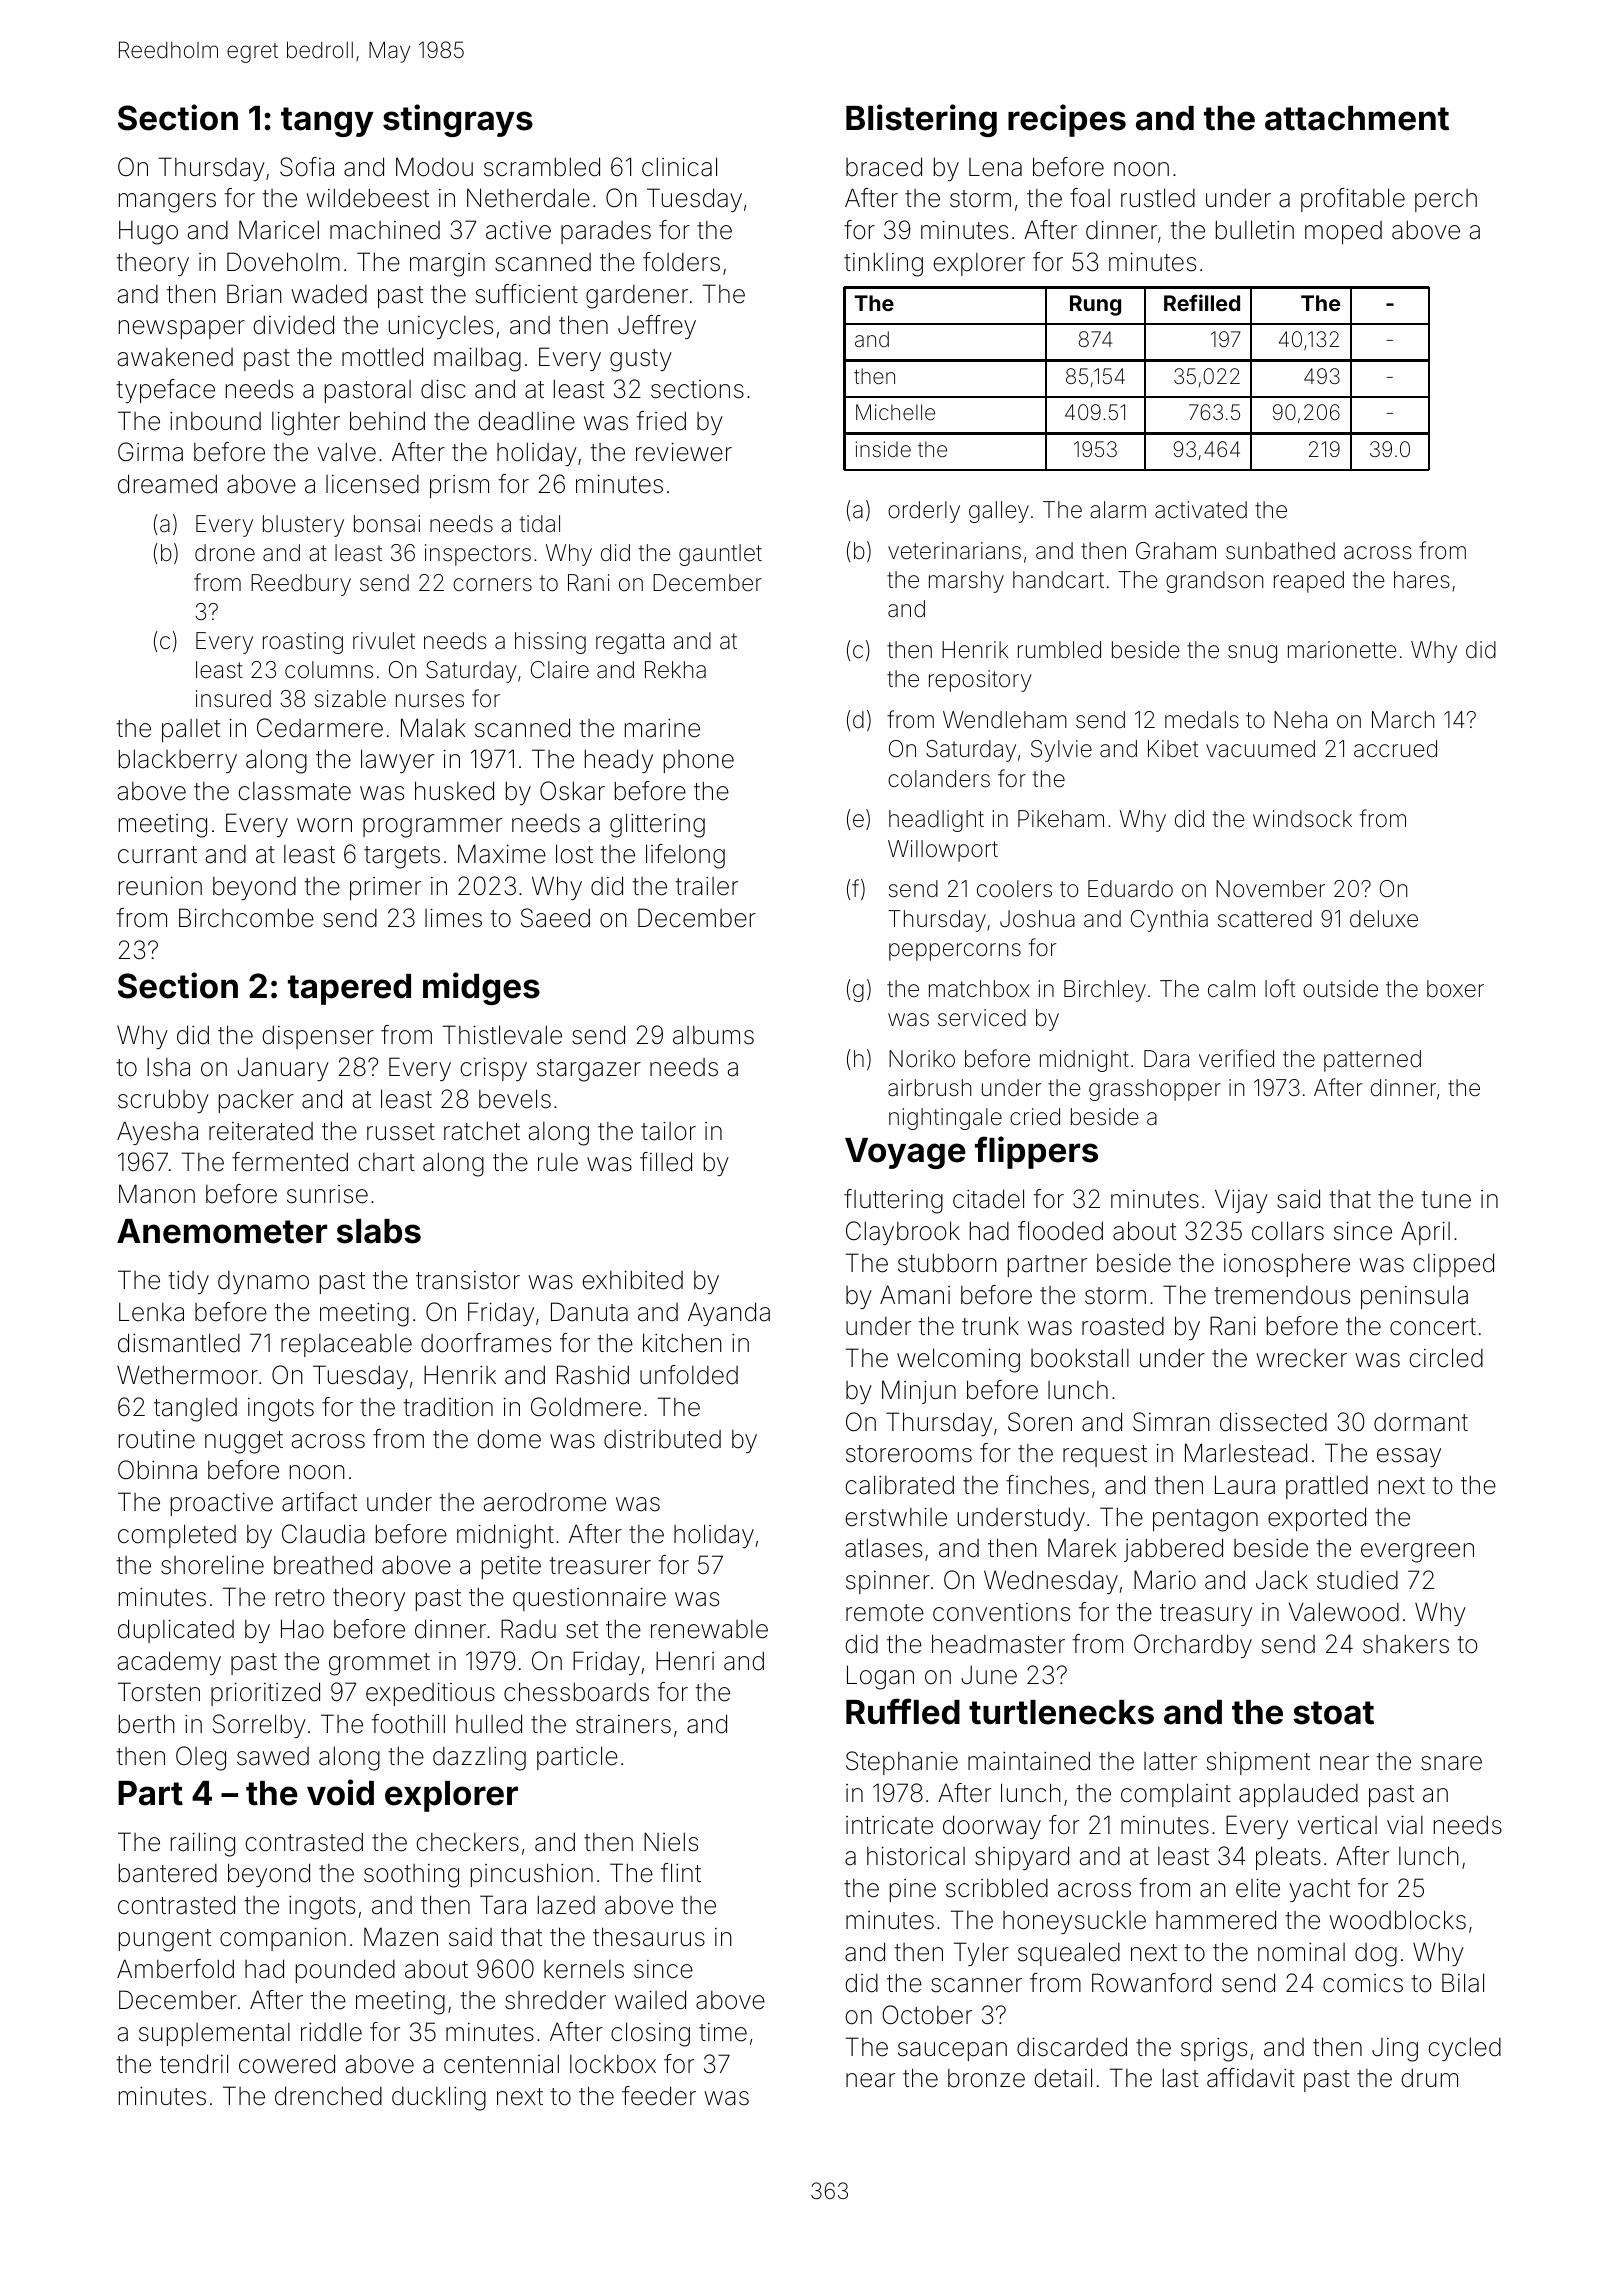 The image size is (1620, 2292). I want to click on evergreen, so click(1417, 1553).
